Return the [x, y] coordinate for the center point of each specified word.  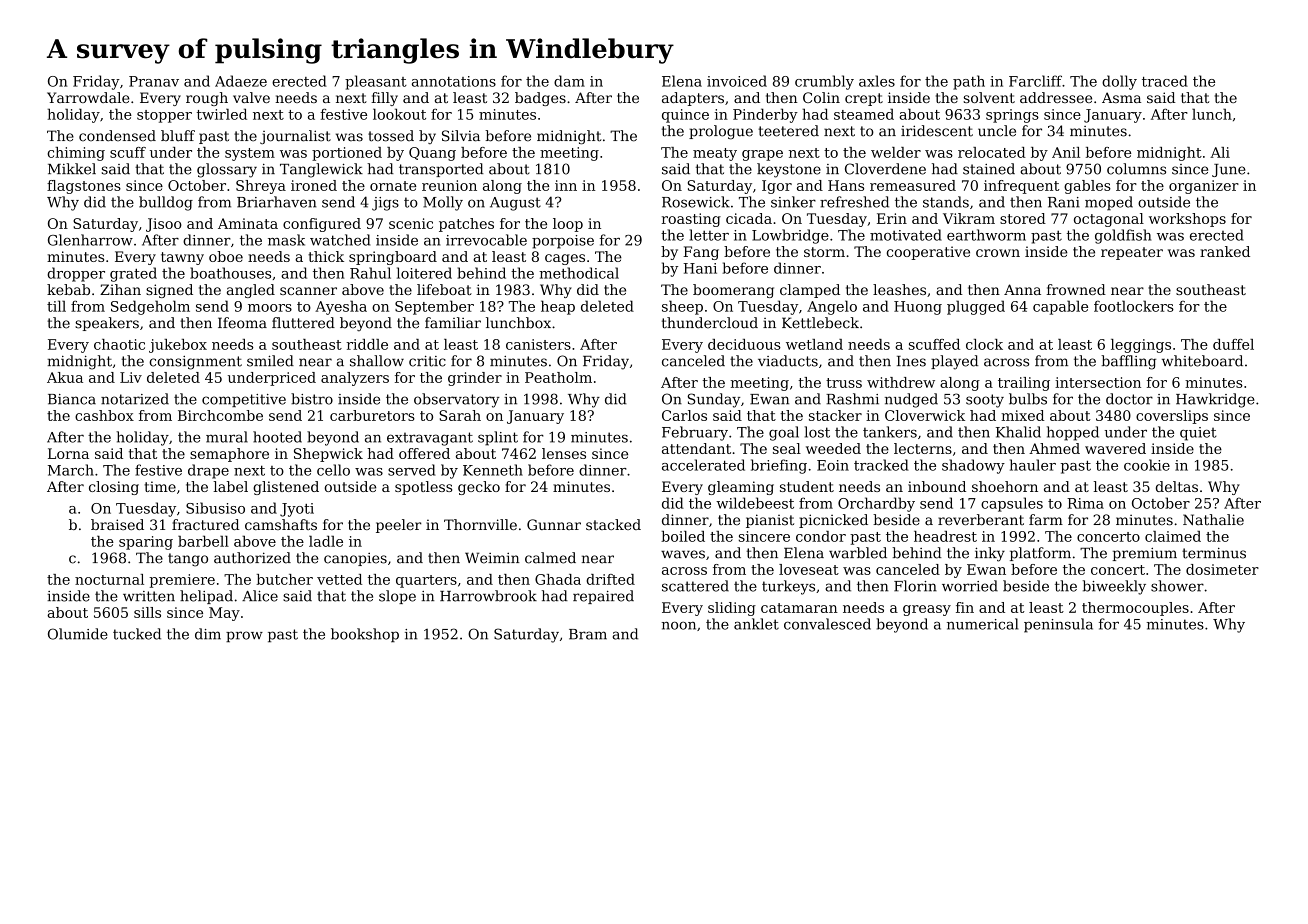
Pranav [154, 81]
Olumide [78, 634]
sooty [985, 401]
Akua [65, 377]
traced [1165, 81]
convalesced [827, 624]
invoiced [737, 81]
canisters [538, 344]
